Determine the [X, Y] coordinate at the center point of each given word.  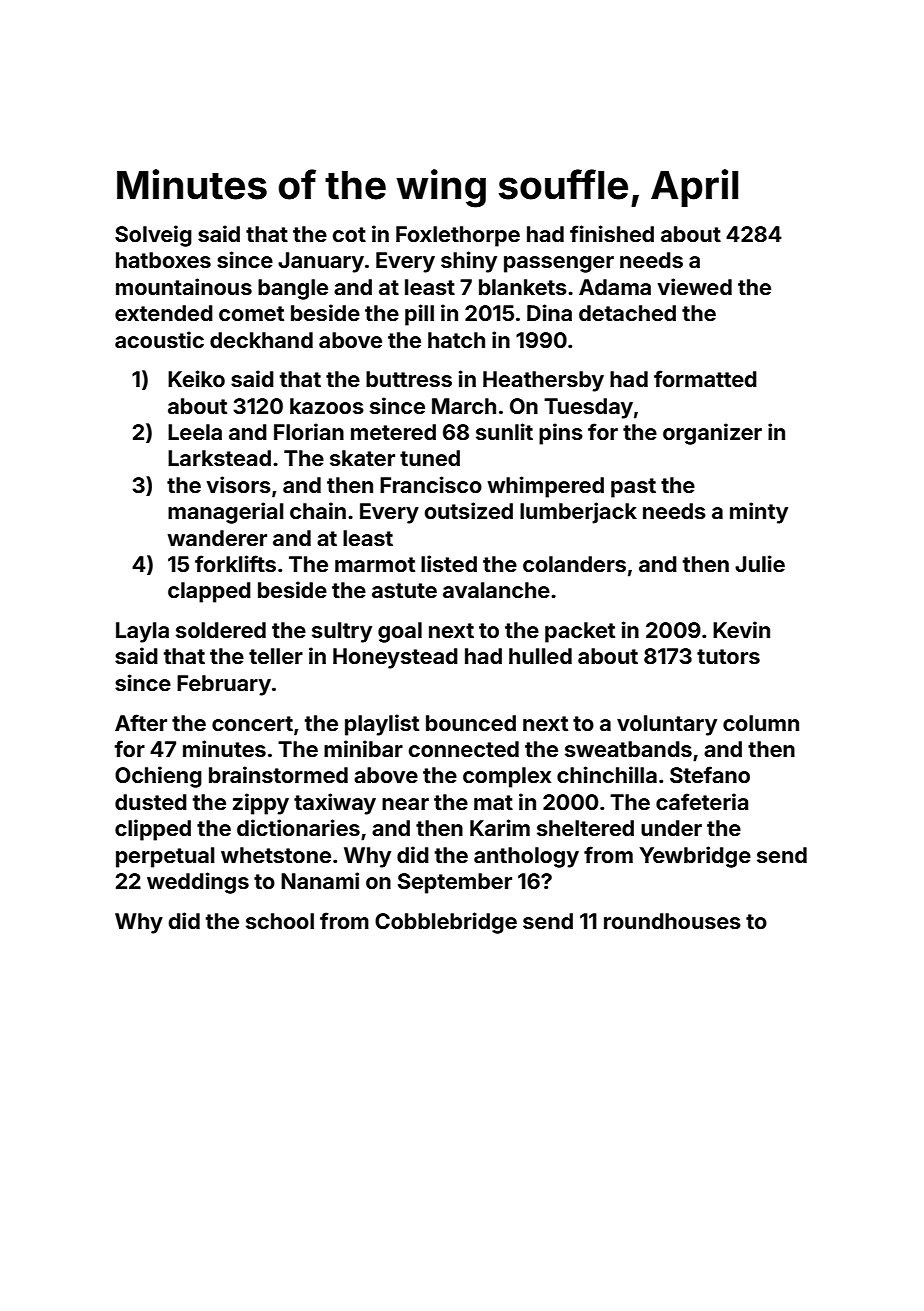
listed [449, 563]
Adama [615, 287]
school [280, 921]
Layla [142, 632]
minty [759, 513]
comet [251, 313]
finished [612, 233]
